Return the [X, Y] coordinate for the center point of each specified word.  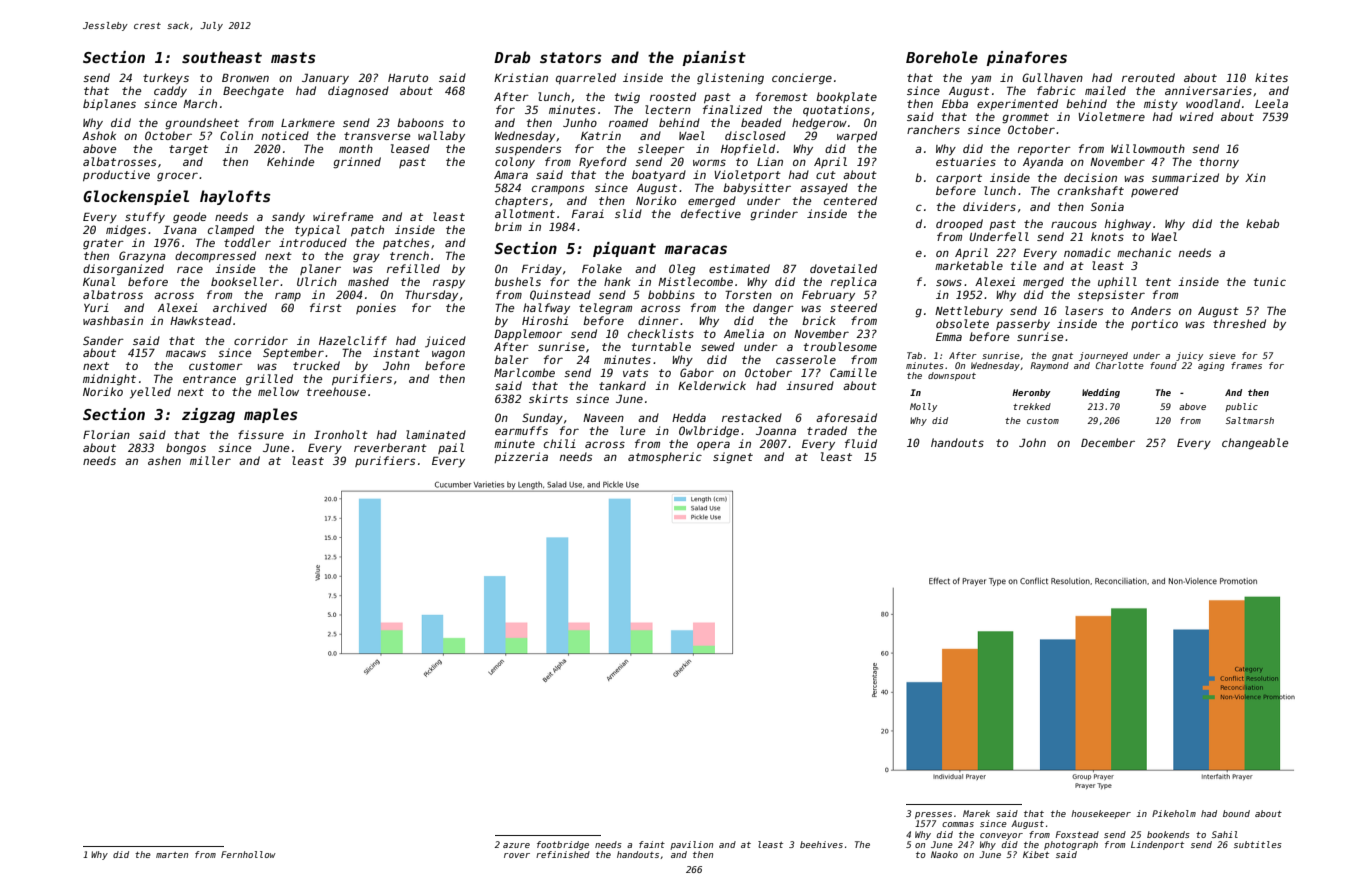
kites [1271, 77]
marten [172, 855]
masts [293, 57]
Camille [853, 372]
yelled [150, 393]
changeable [1255, 444]
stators [571, 57]
